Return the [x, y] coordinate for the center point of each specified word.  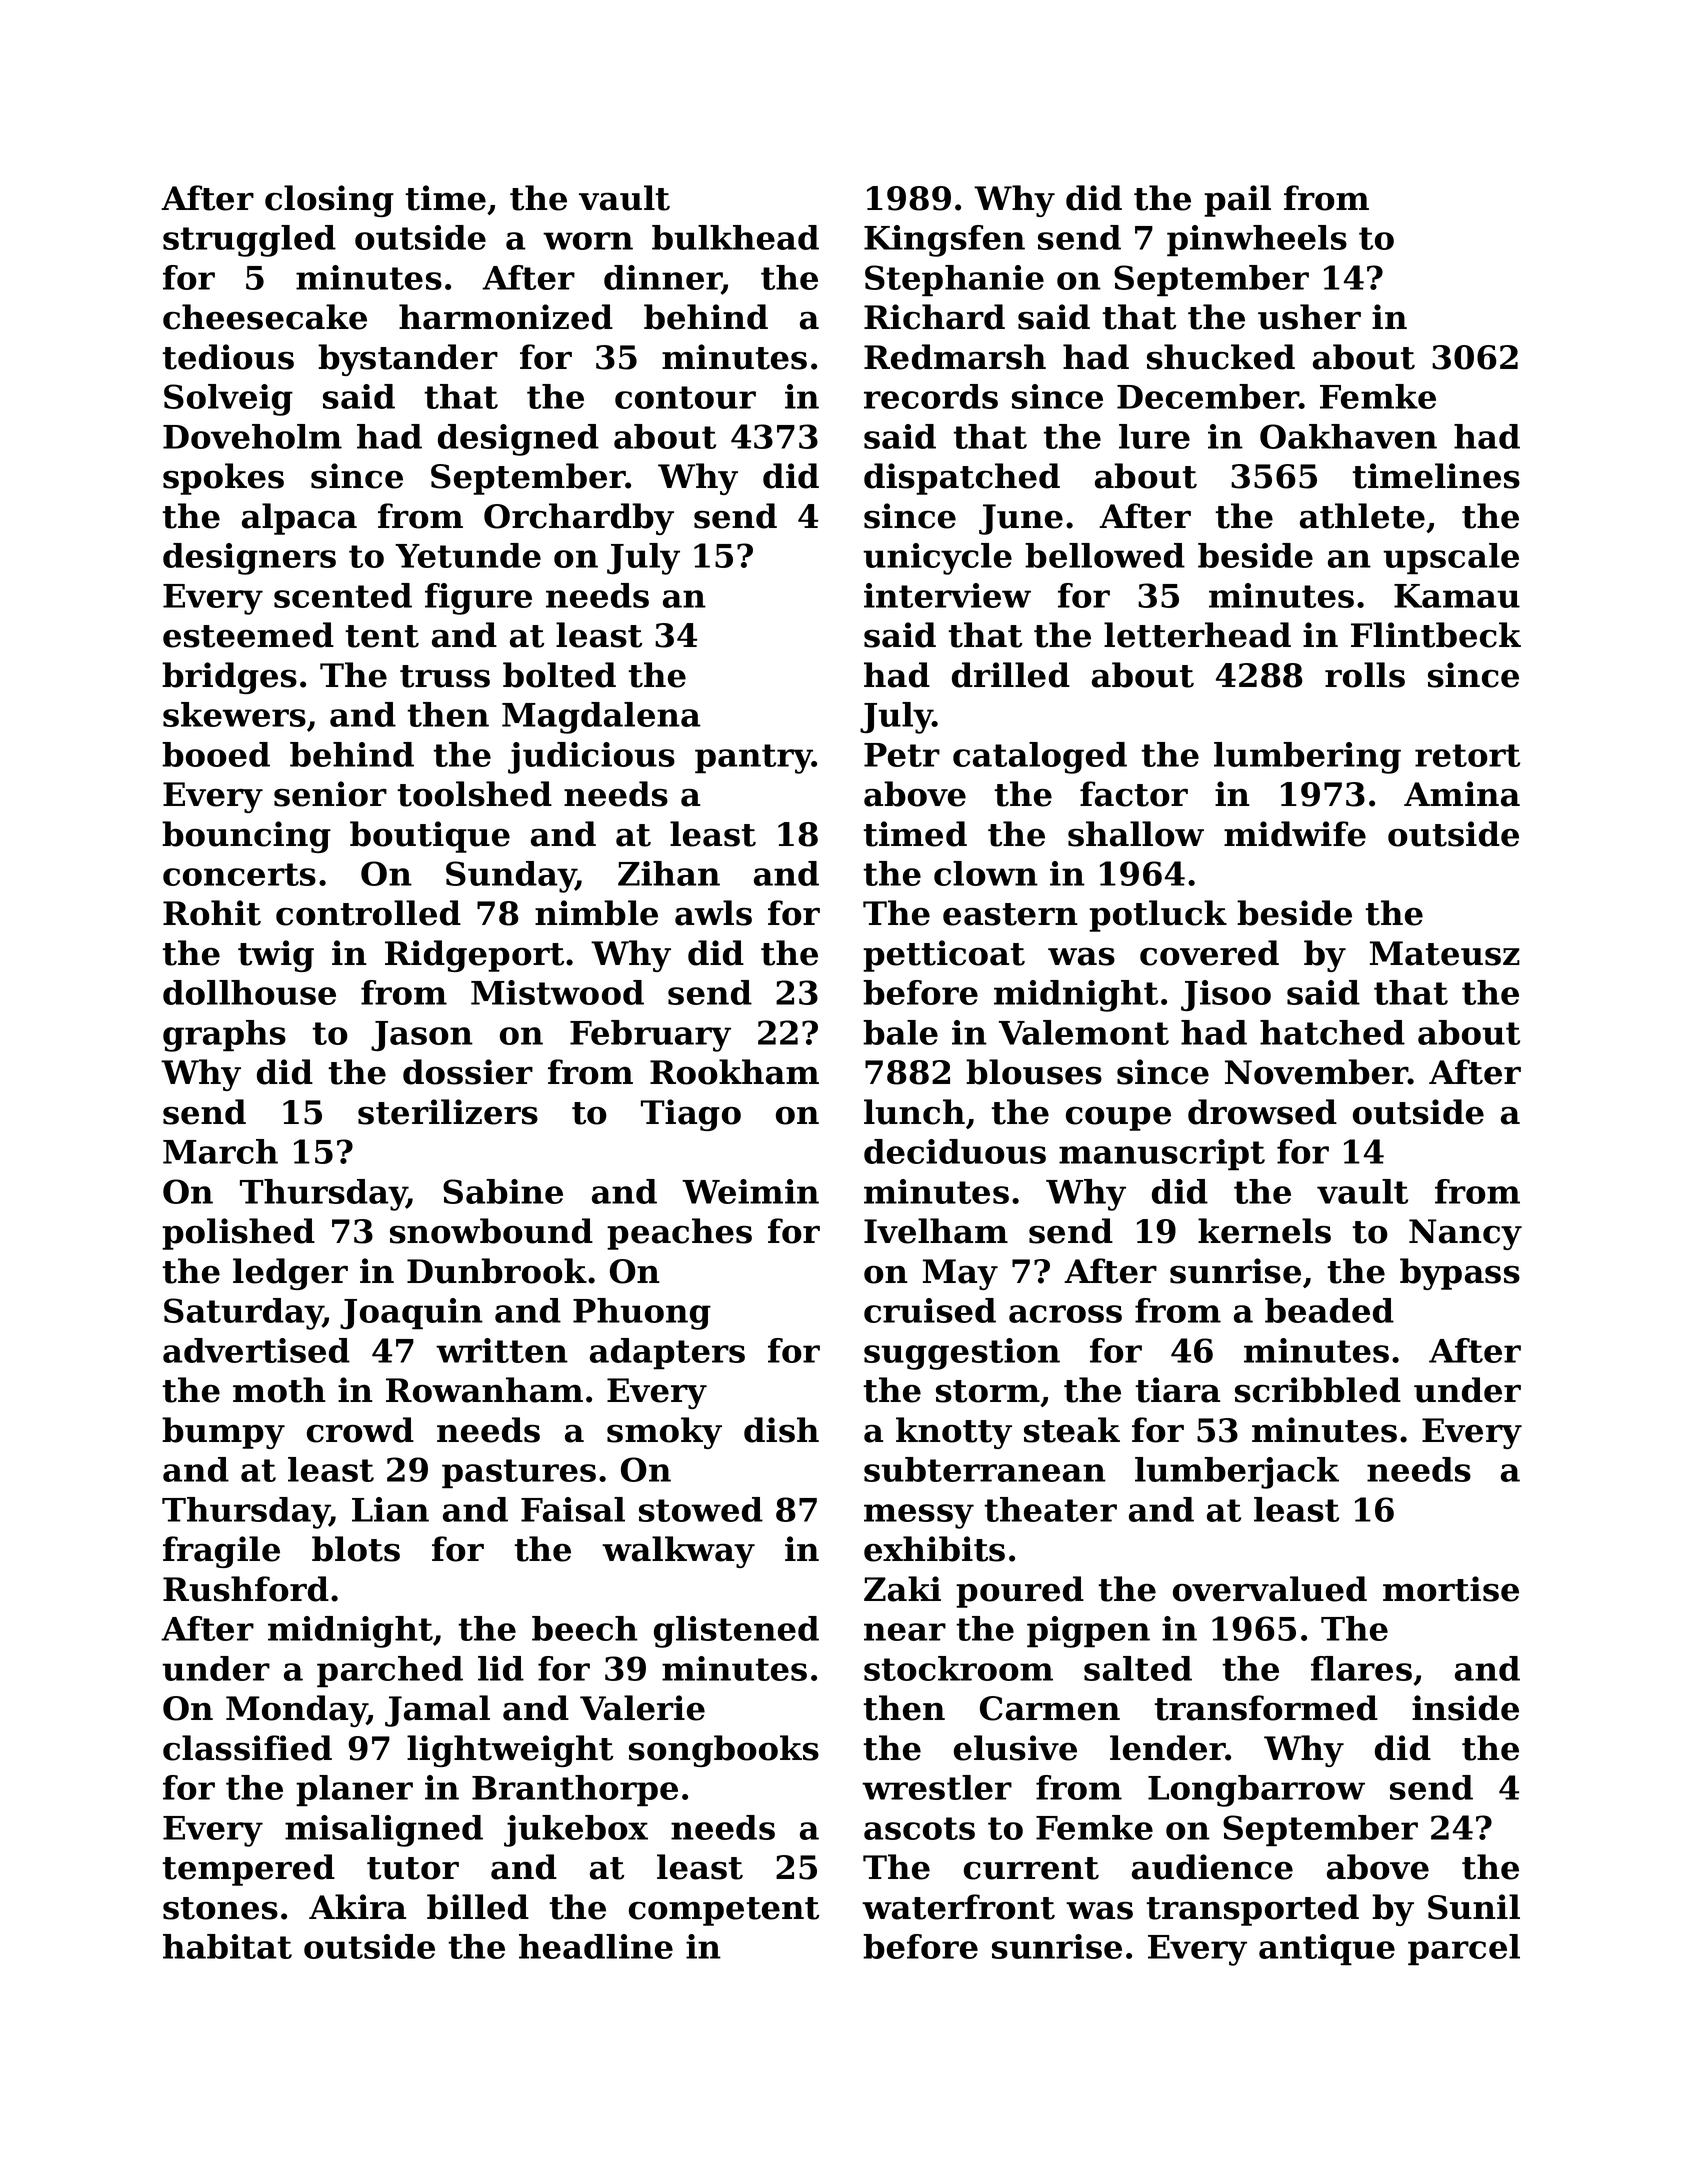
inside [1465, 1708]
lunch [914, 1112]
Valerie [642, 1708]
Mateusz [1445, 953]
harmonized [506, 317]
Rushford [246, 1589]
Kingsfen [944, 241]
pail [1237, 201]
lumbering [1307, 758]
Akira [357, 1907]
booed [216, 754]
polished [238, 1234]
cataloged [1040, 758]
